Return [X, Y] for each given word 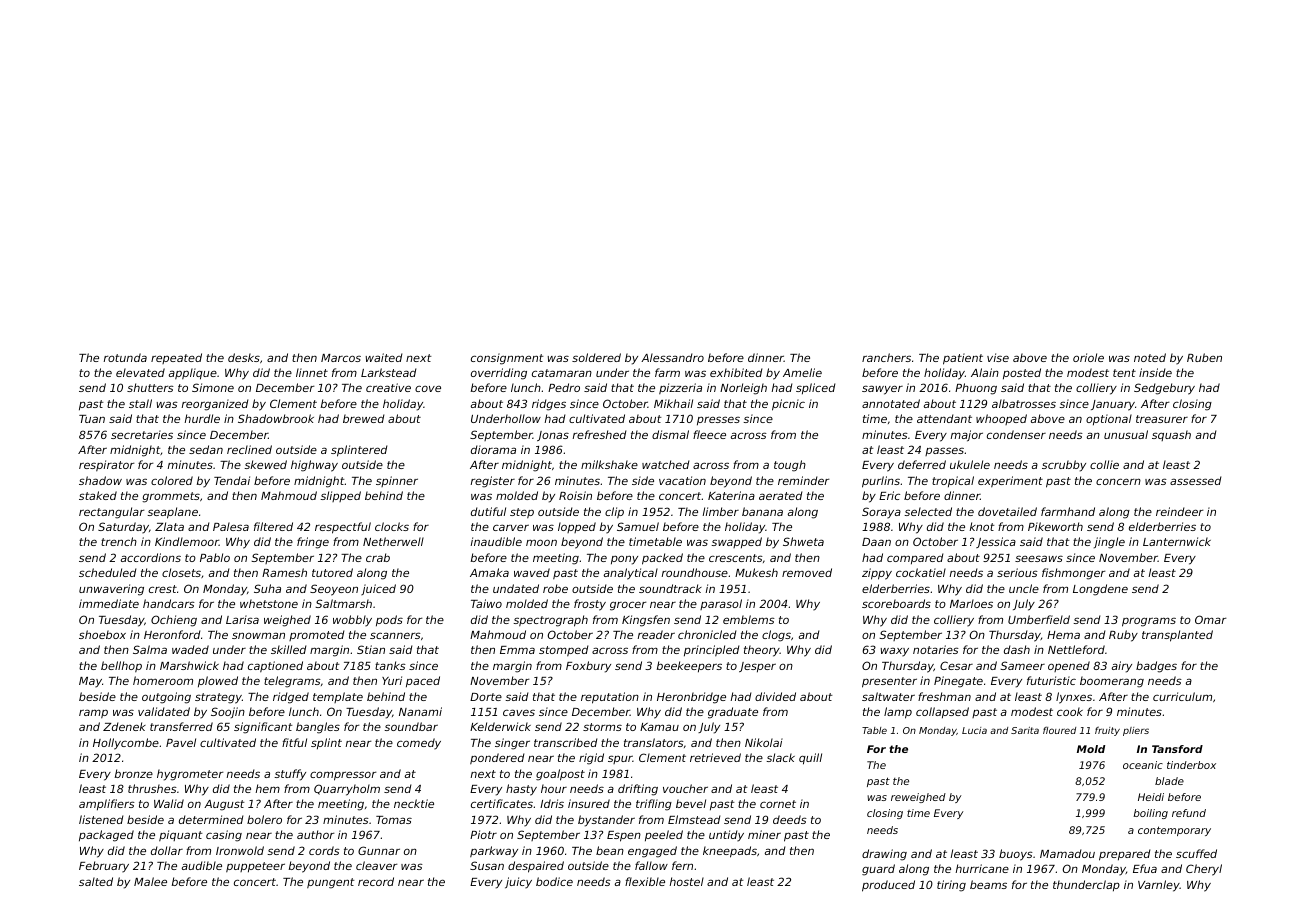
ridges [549, 405]
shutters [150, 387]
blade [1169, 781]
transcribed [565, 742]
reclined [249, 449]
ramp [93, 713]
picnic [788, 405]
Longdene [1100, 590]
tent [1124, 373]
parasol [721, 604]
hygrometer [190, 775]
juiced [378, 589]
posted [1022, 373]
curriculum [1182, 696]
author [316, 834]
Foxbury [588, 667]
